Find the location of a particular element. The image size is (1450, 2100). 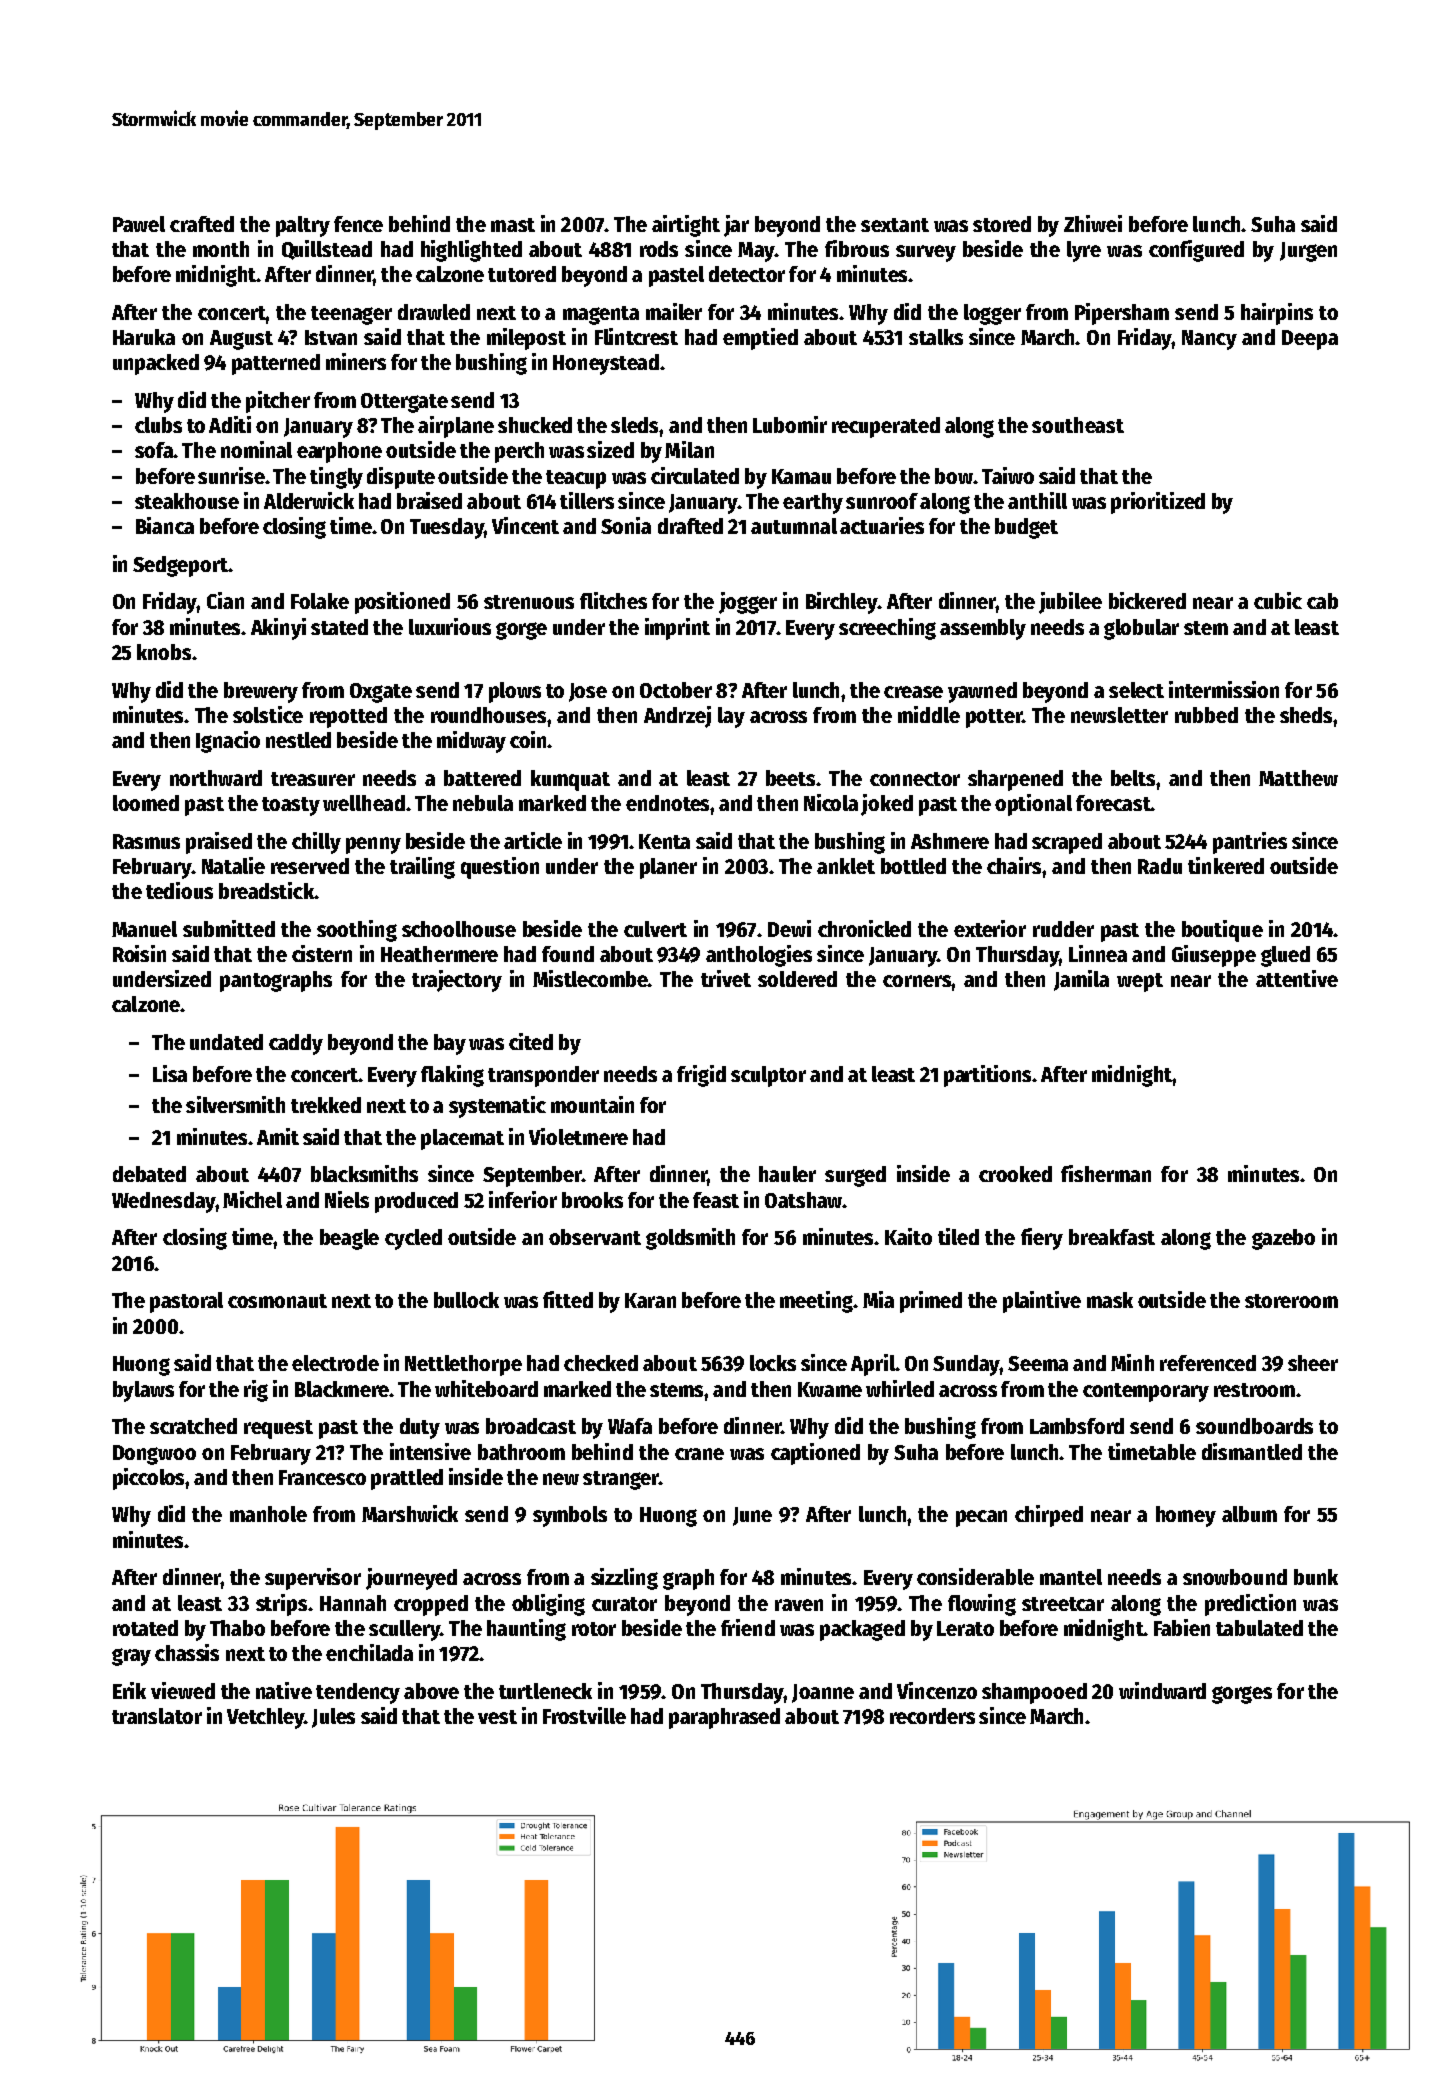

braised is located at coordinates (429, 500).
